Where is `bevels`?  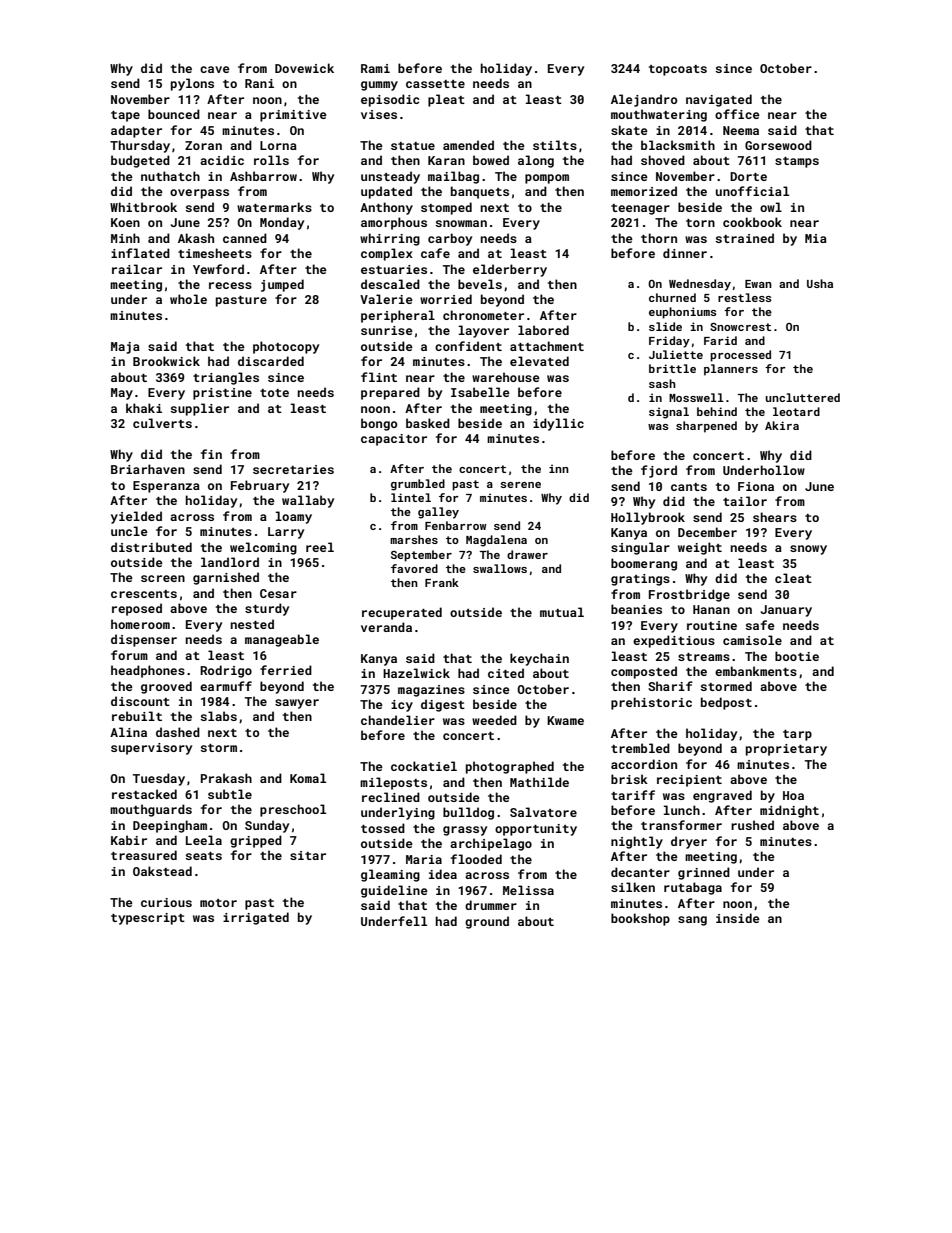
bevels is located at coordinates (480, 284).
